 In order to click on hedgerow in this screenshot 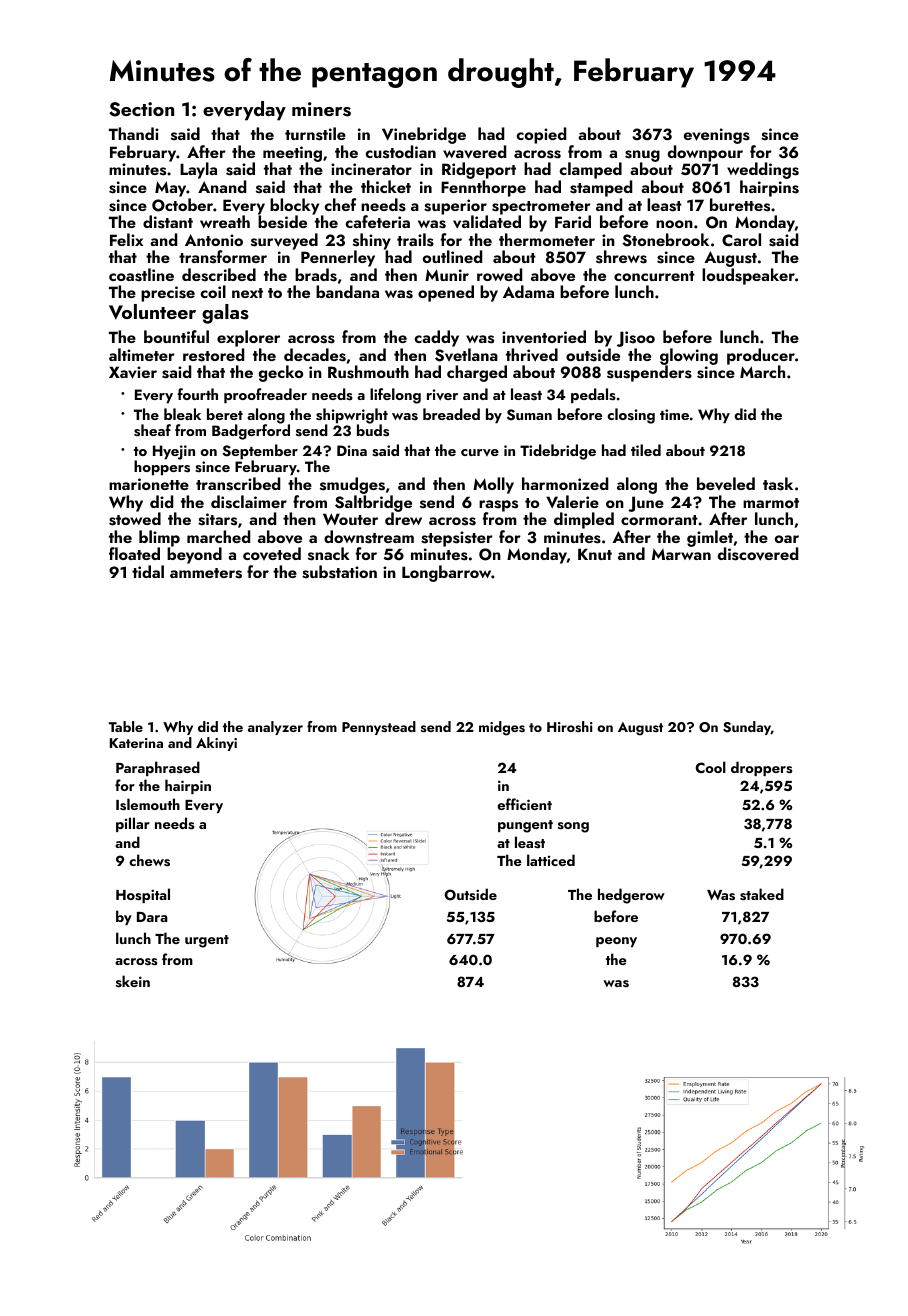, I will do `click(631, 896)`.
